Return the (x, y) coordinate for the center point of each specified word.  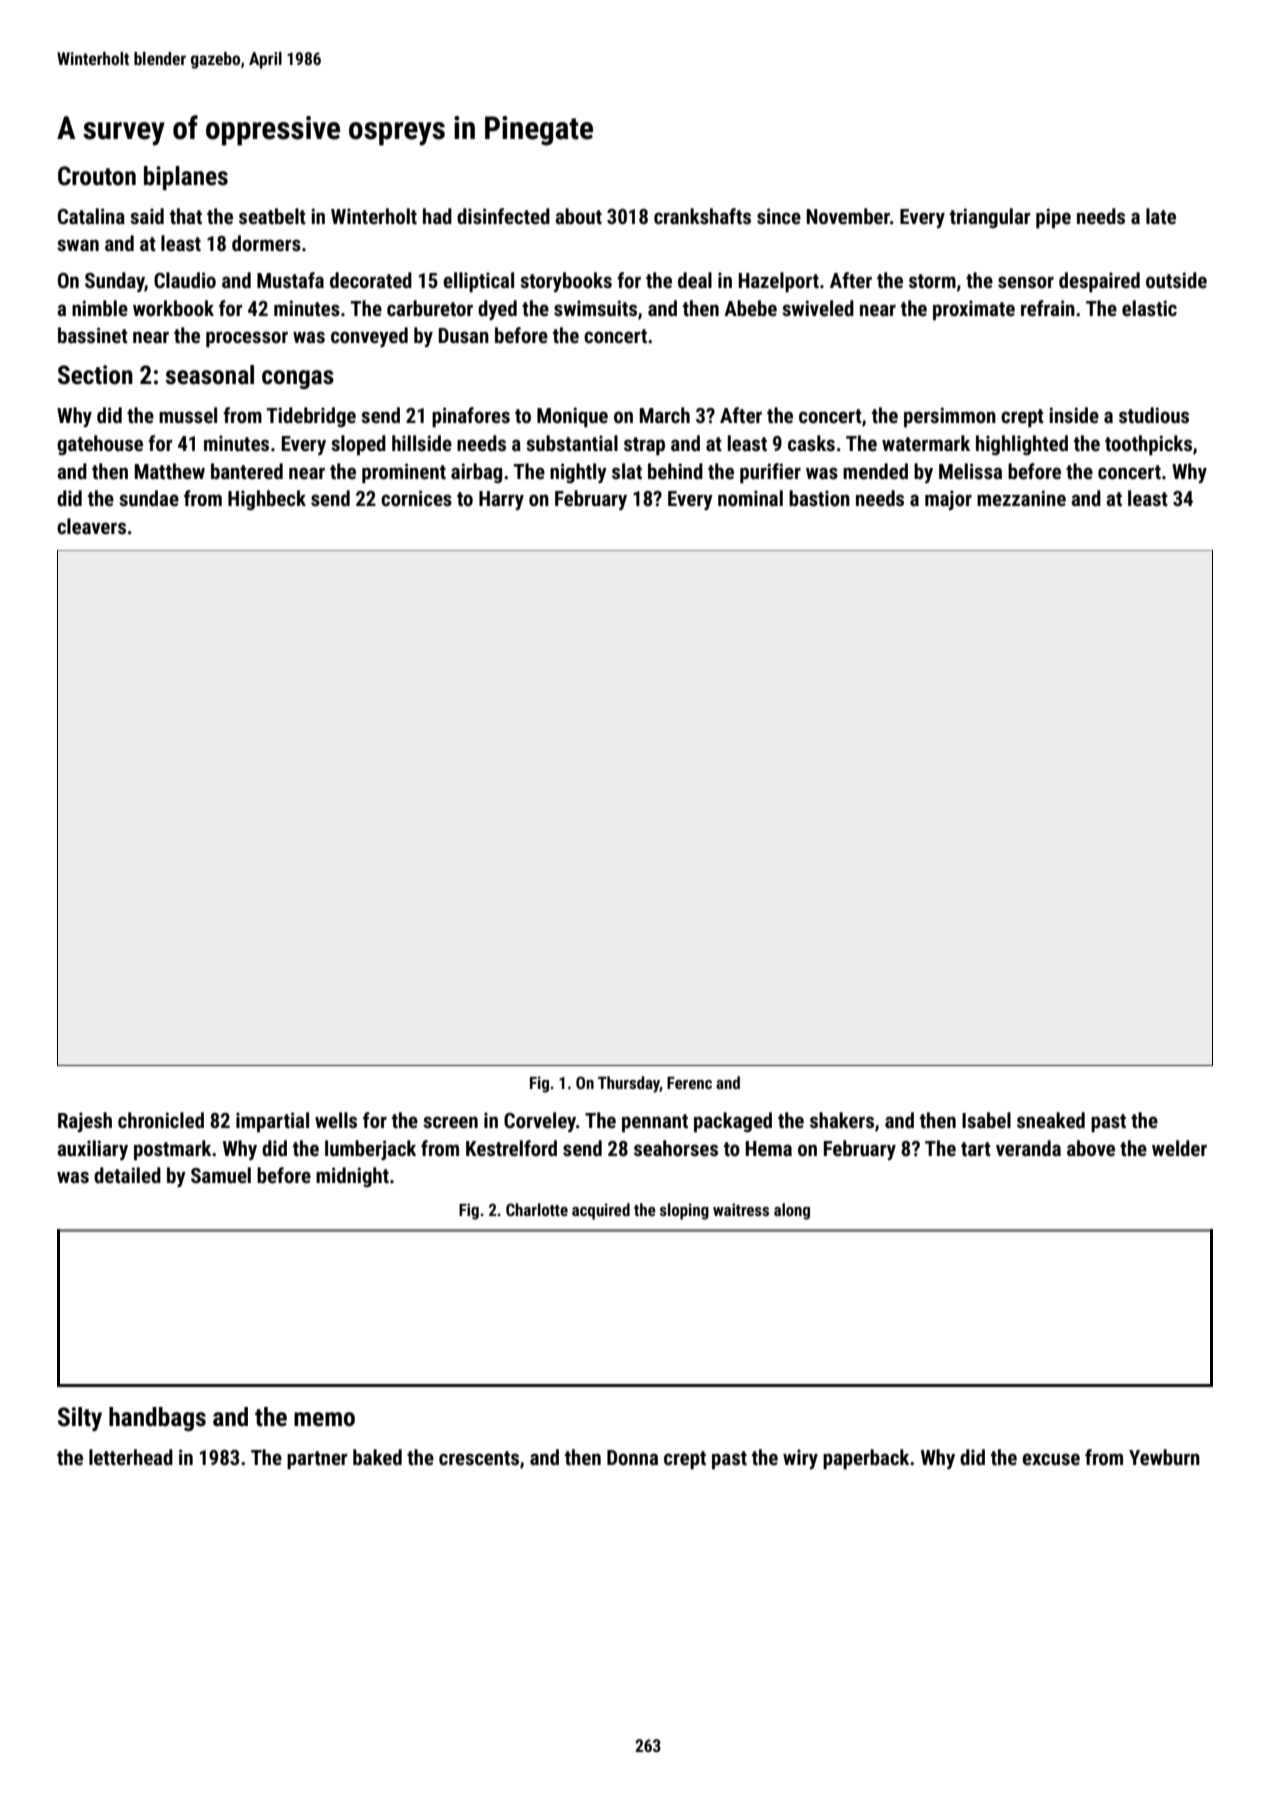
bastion (819, 498)
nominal (750, 498)
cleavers (91, 526)
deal (695, 280)
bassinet (93, 335)
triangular (990, 218)
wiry (800, 1459)
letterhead (131, 1457)
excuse (1051, 1459)
